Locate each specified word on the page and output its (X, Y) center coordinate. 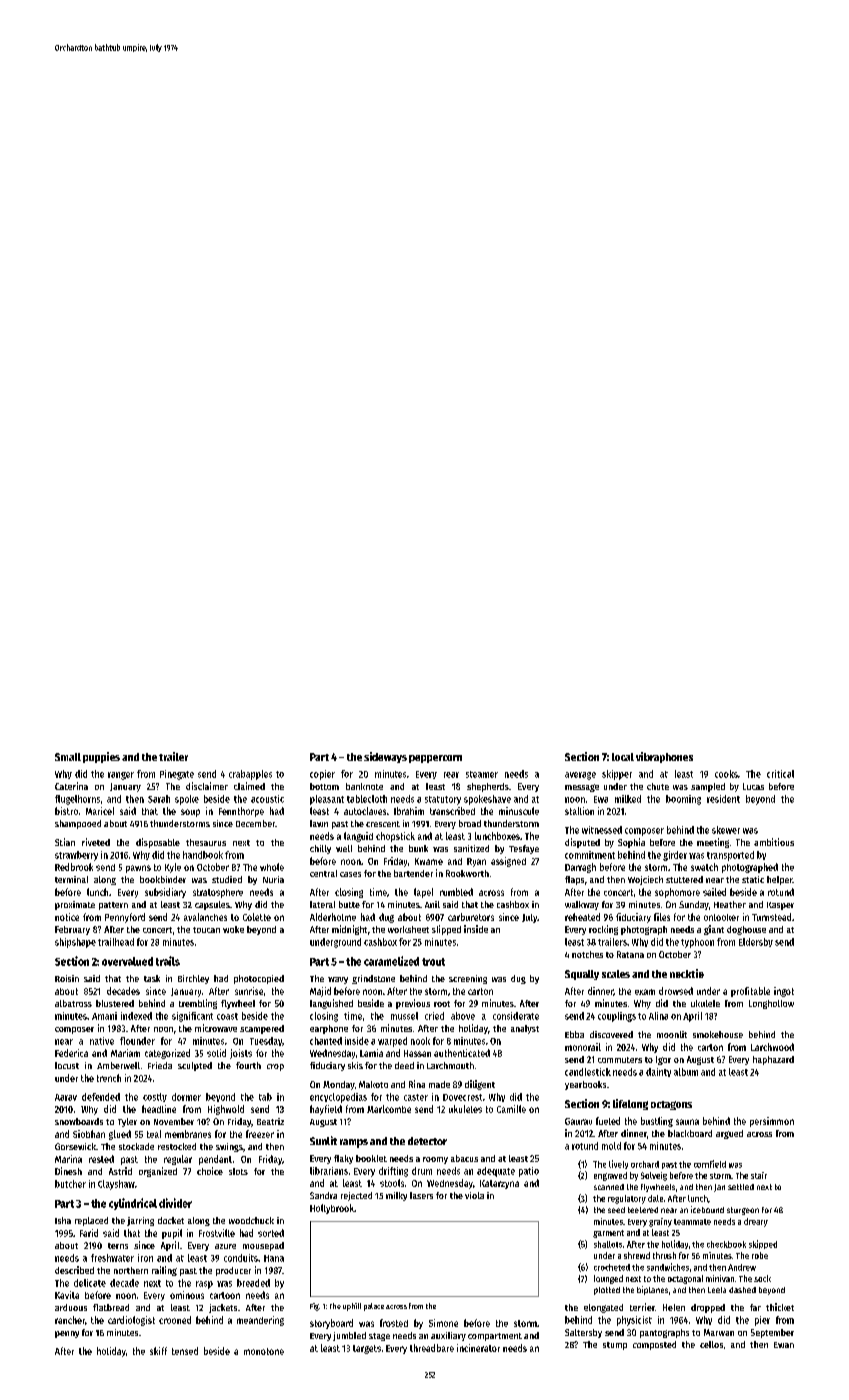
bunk (418, 848)
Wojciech (645, 880)
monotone (264, 1351)
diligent (480, 1085)
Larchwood (772, 1047)
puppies (101, 757)
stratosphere (218, 893)
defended (101, 1097)
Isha (63, 1220)
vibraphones (664, 757)
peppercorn (435, 759)
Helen (674, 1307)
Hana (274, 1258)
